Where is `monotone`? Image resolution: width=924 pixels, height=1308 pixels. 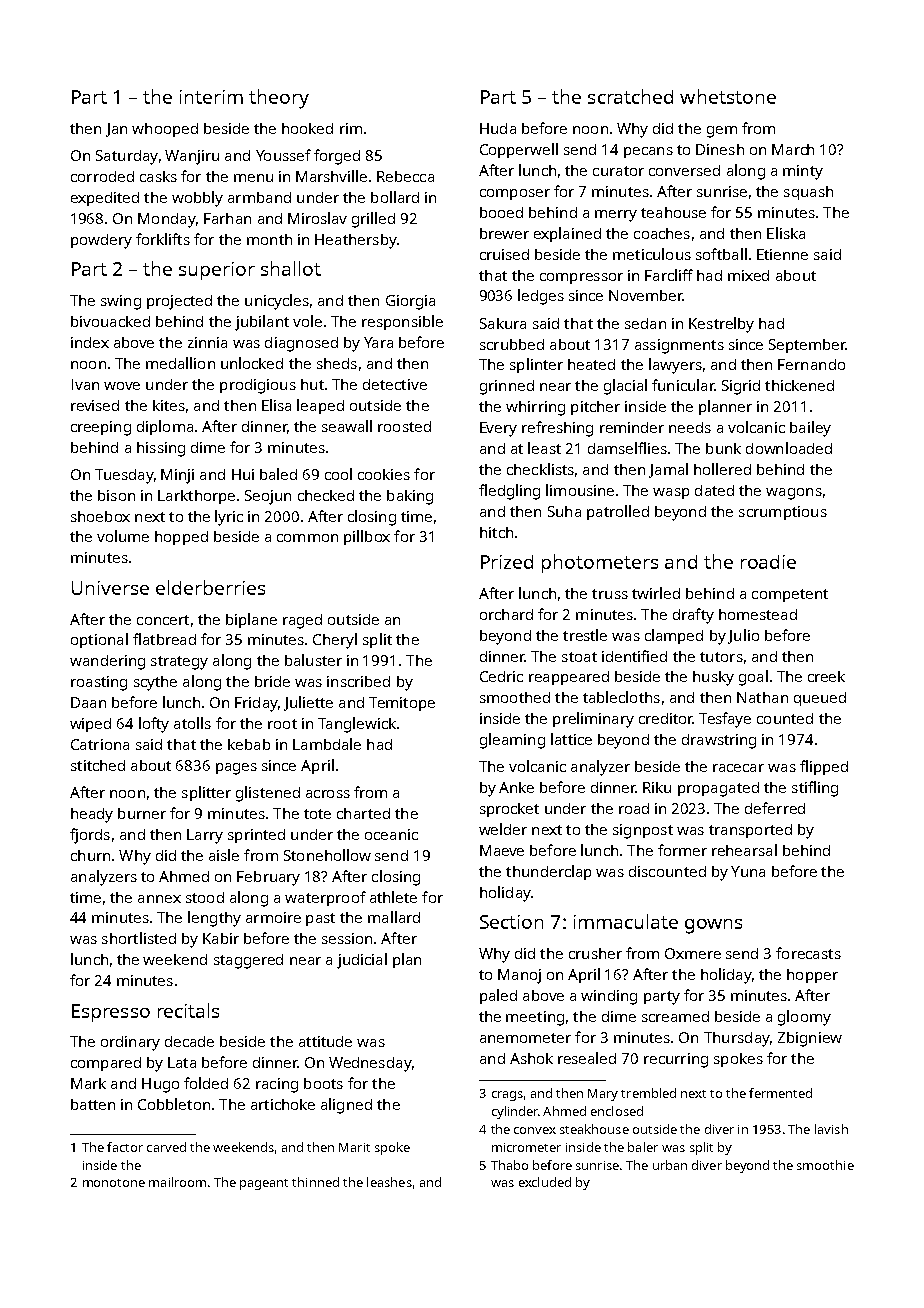 monotone is located at coordinates (114, 1183).
